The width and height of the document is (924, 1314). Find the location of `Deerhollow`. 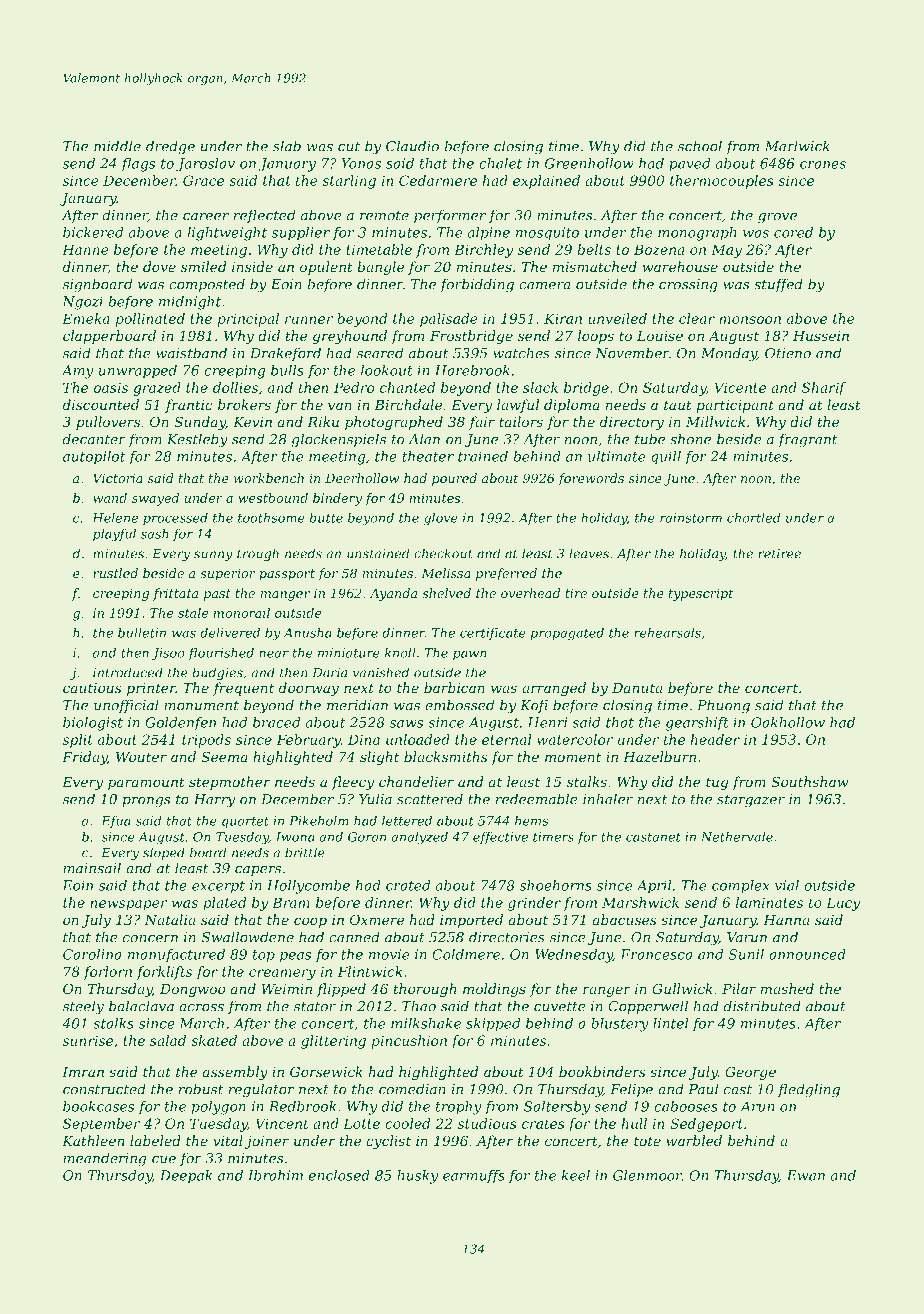

Deerhollow is located at coordinates (362, 478).
